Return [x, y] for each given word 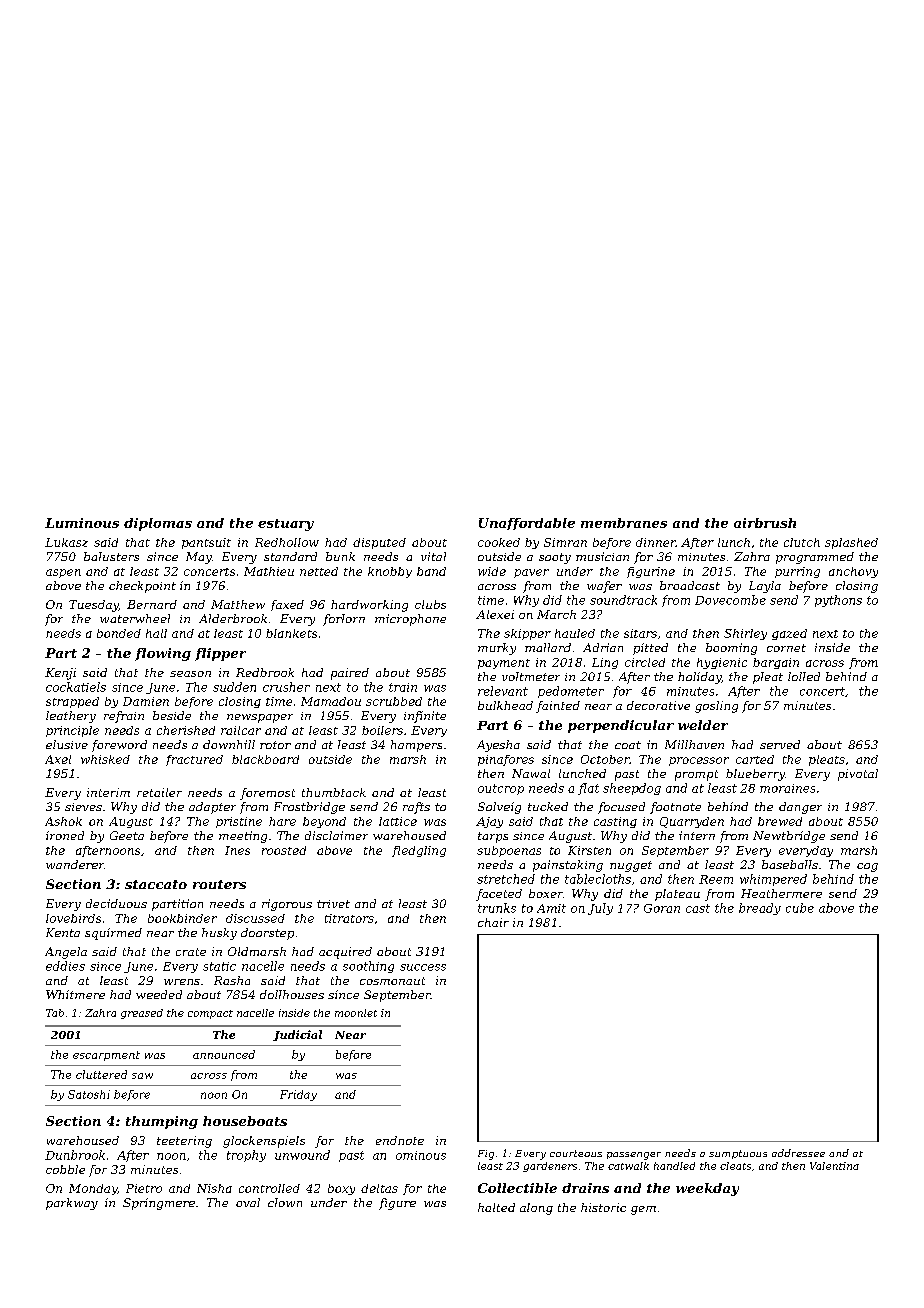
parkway [72, 1204]
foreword [119, 746]
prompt [696, 775]
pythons [838, 601]
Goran [662, 908]
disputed [379, 543]
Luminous [82, 523]
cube [800, 908]
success [423, 967]
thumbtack [334, 792]
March [556, 614]
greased [142, 1014]
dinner [656, 542]
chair [493, 922]
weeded [159, 994]
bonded [119, 633]
